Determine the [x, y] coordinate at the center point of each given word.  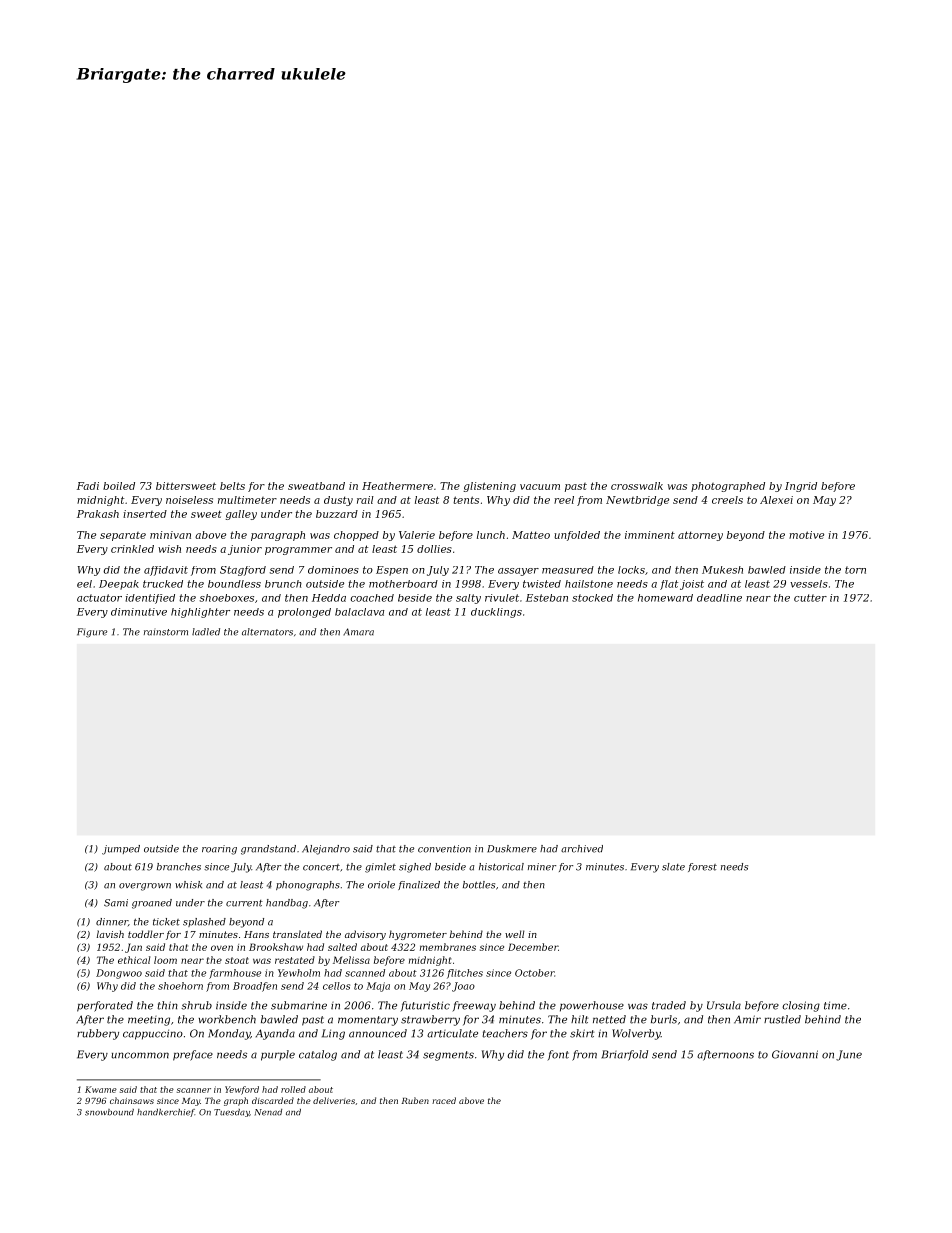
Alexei [776, 500]
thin [167, 1005]
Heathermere [397, 486]
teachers [505, 1033]
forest [702, 867]
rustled [782, 1019]
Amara [358, 632]
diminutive [139, 612]
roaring [219, 850]
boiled [119, 486]
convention [444, 849]
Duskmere [512, 849]
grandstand [268, 850]
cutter [810, 598]
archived [582, 849]
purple [278, 1055]
